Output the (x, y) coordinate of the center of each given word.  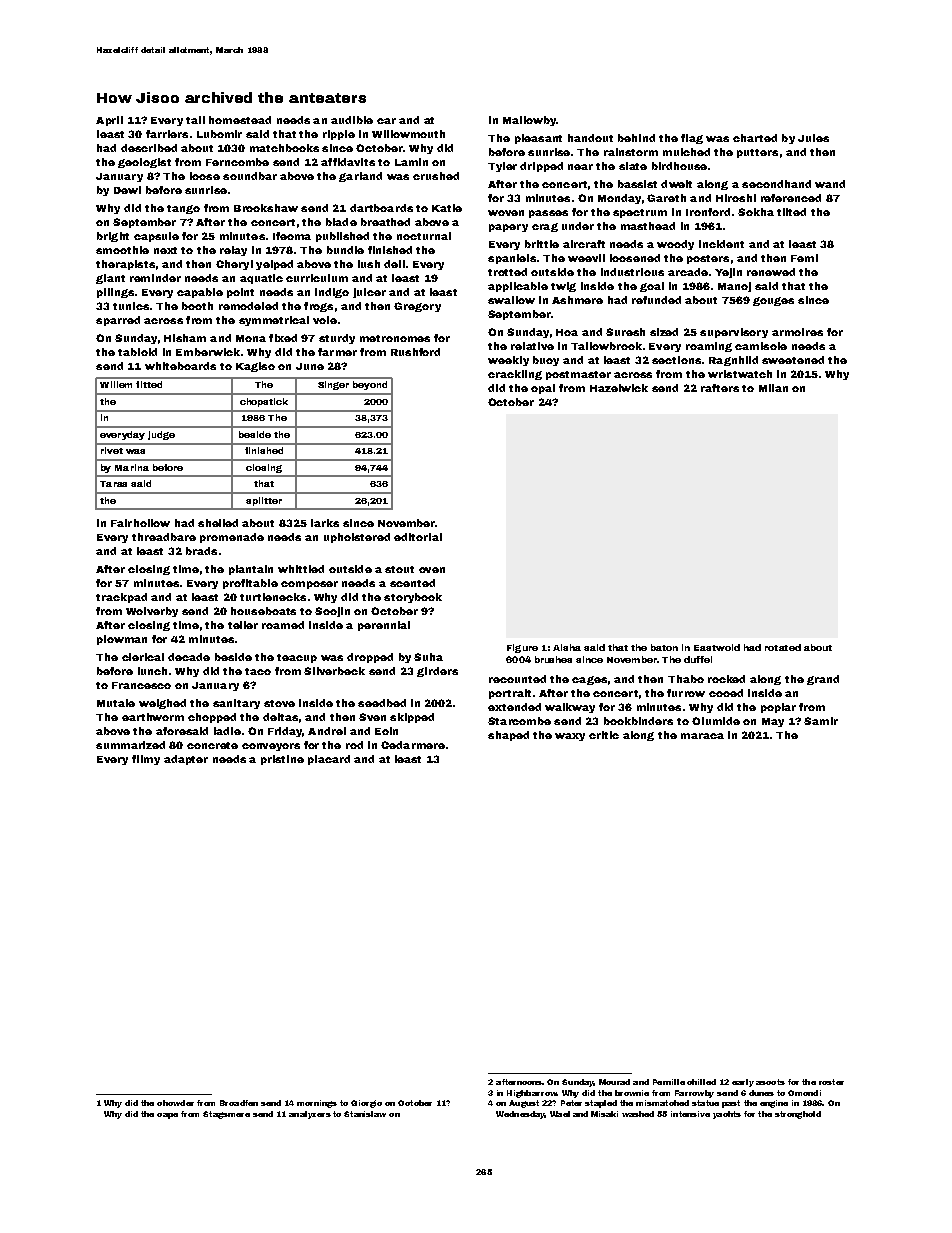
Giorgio (366, 1104)
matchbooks (284, 148)
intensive (690, 1114)
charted (755, 138)
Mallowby (529, 121)
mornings (317, 1104)
